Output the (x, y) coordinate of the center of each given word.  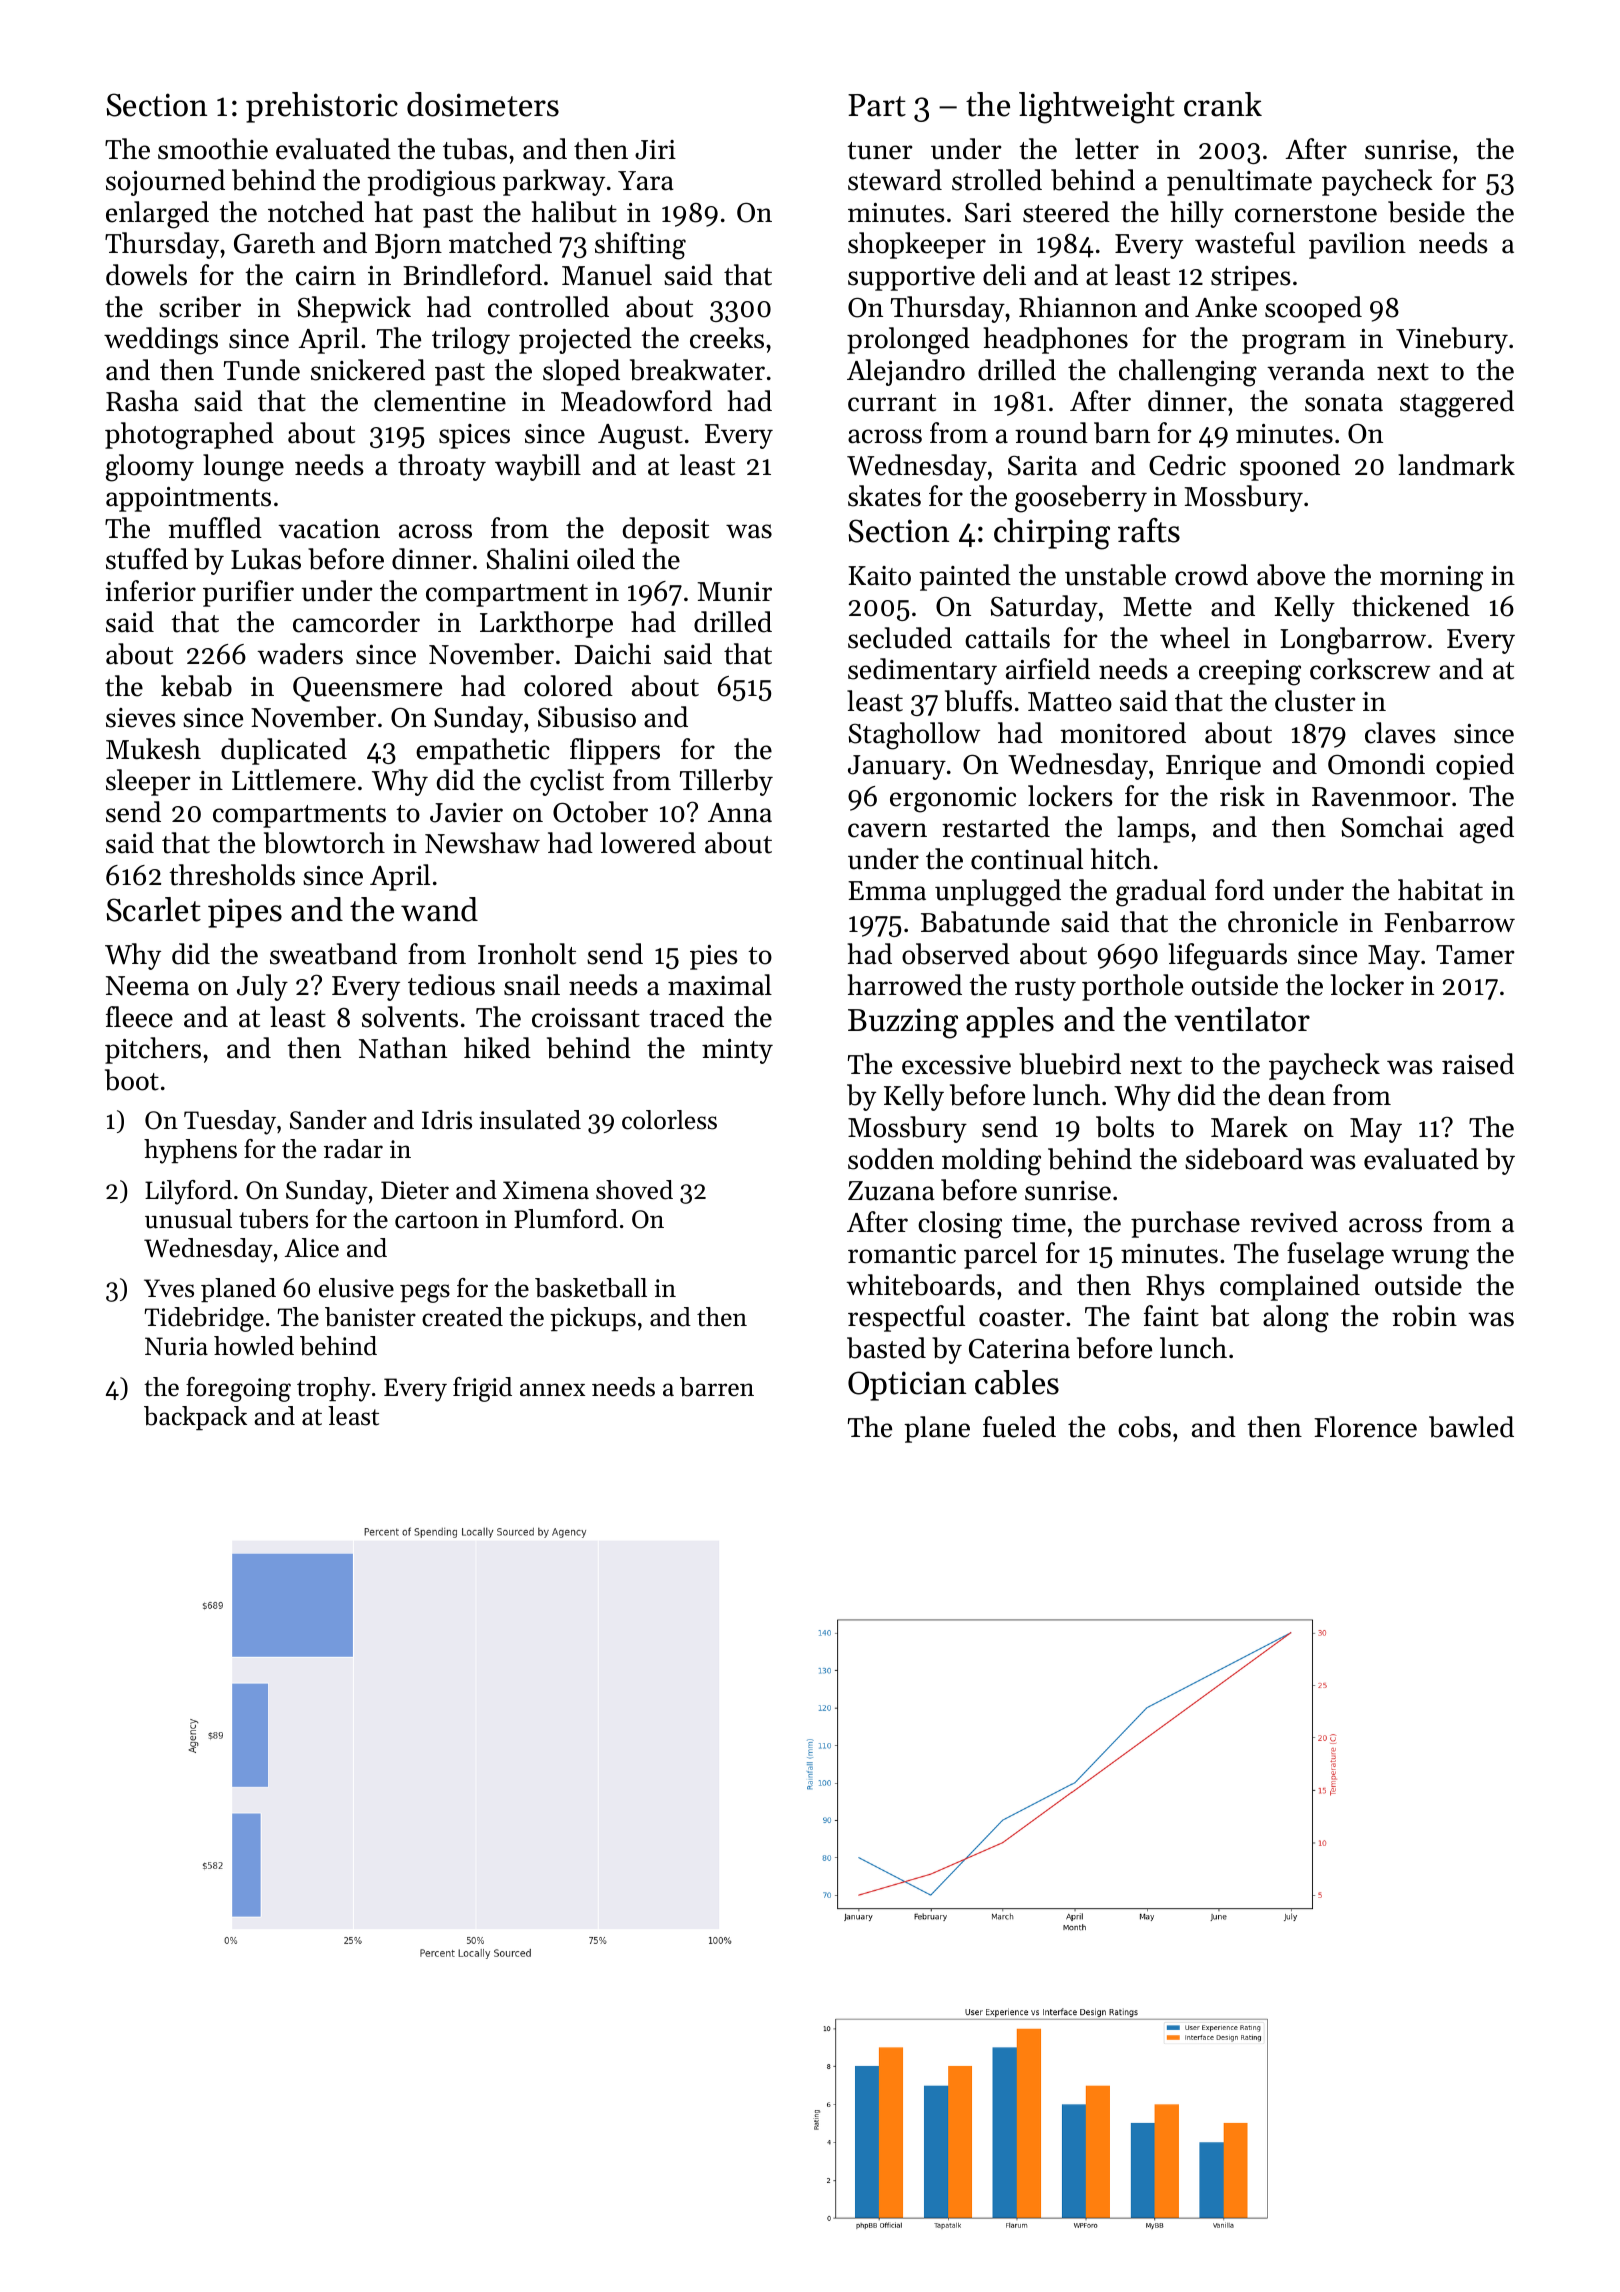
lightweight (1097, 108)
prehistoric (322, 107)
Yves (169, 1288)
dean (1297, 1095)
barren (717, 1387)
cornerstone (1306, 214)
